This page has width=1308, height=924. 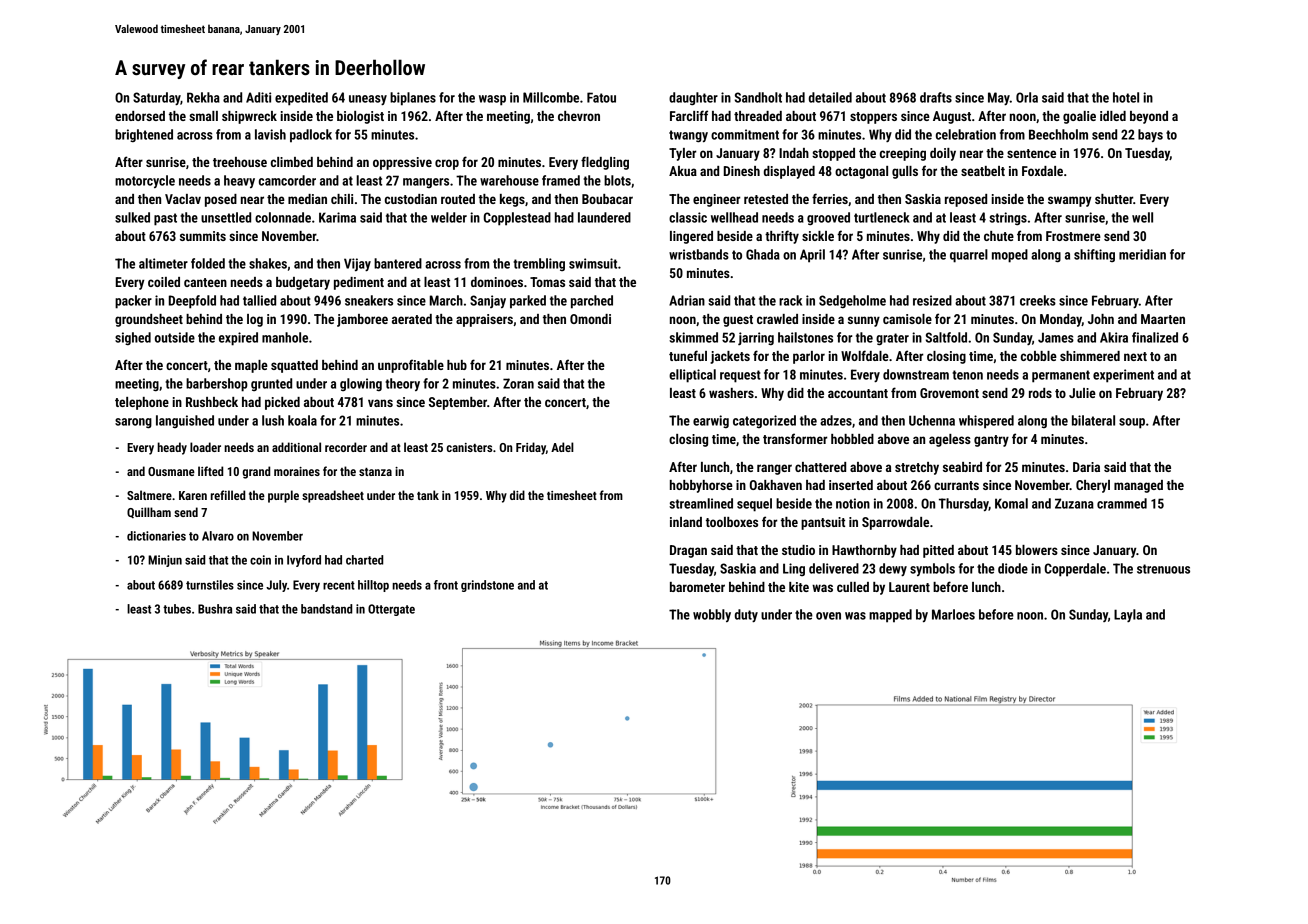 I want to click on Ivyford, so click(x=304, y=561).
